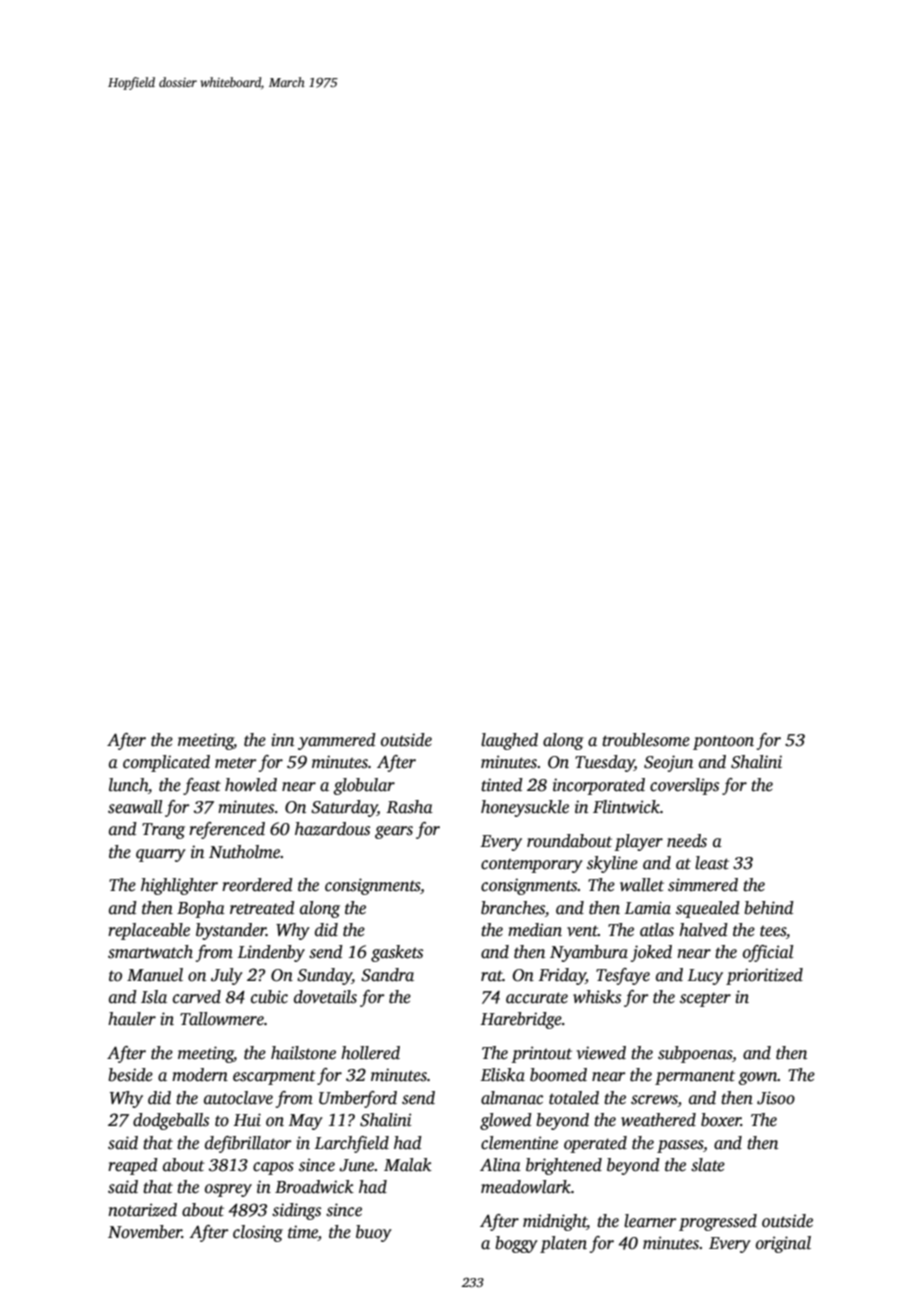 Image resolution: width=924 pixels, height=1314 pixels. Describe the element at coordinates (283, 740) in the screenshot. I see `inn` at that location.
